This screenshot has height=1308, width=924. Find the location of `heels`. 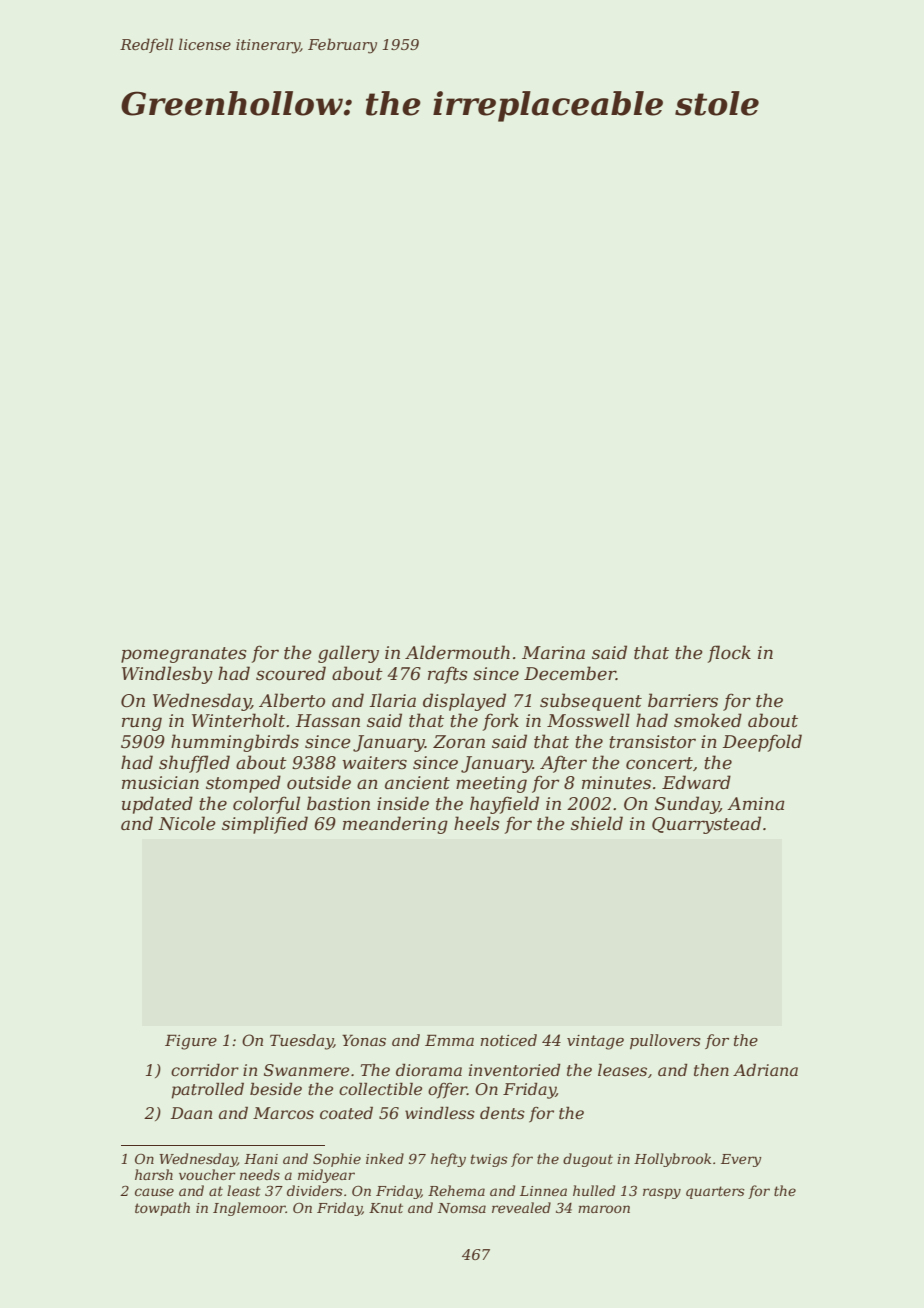

heels is located at coordinates (477, 823).
